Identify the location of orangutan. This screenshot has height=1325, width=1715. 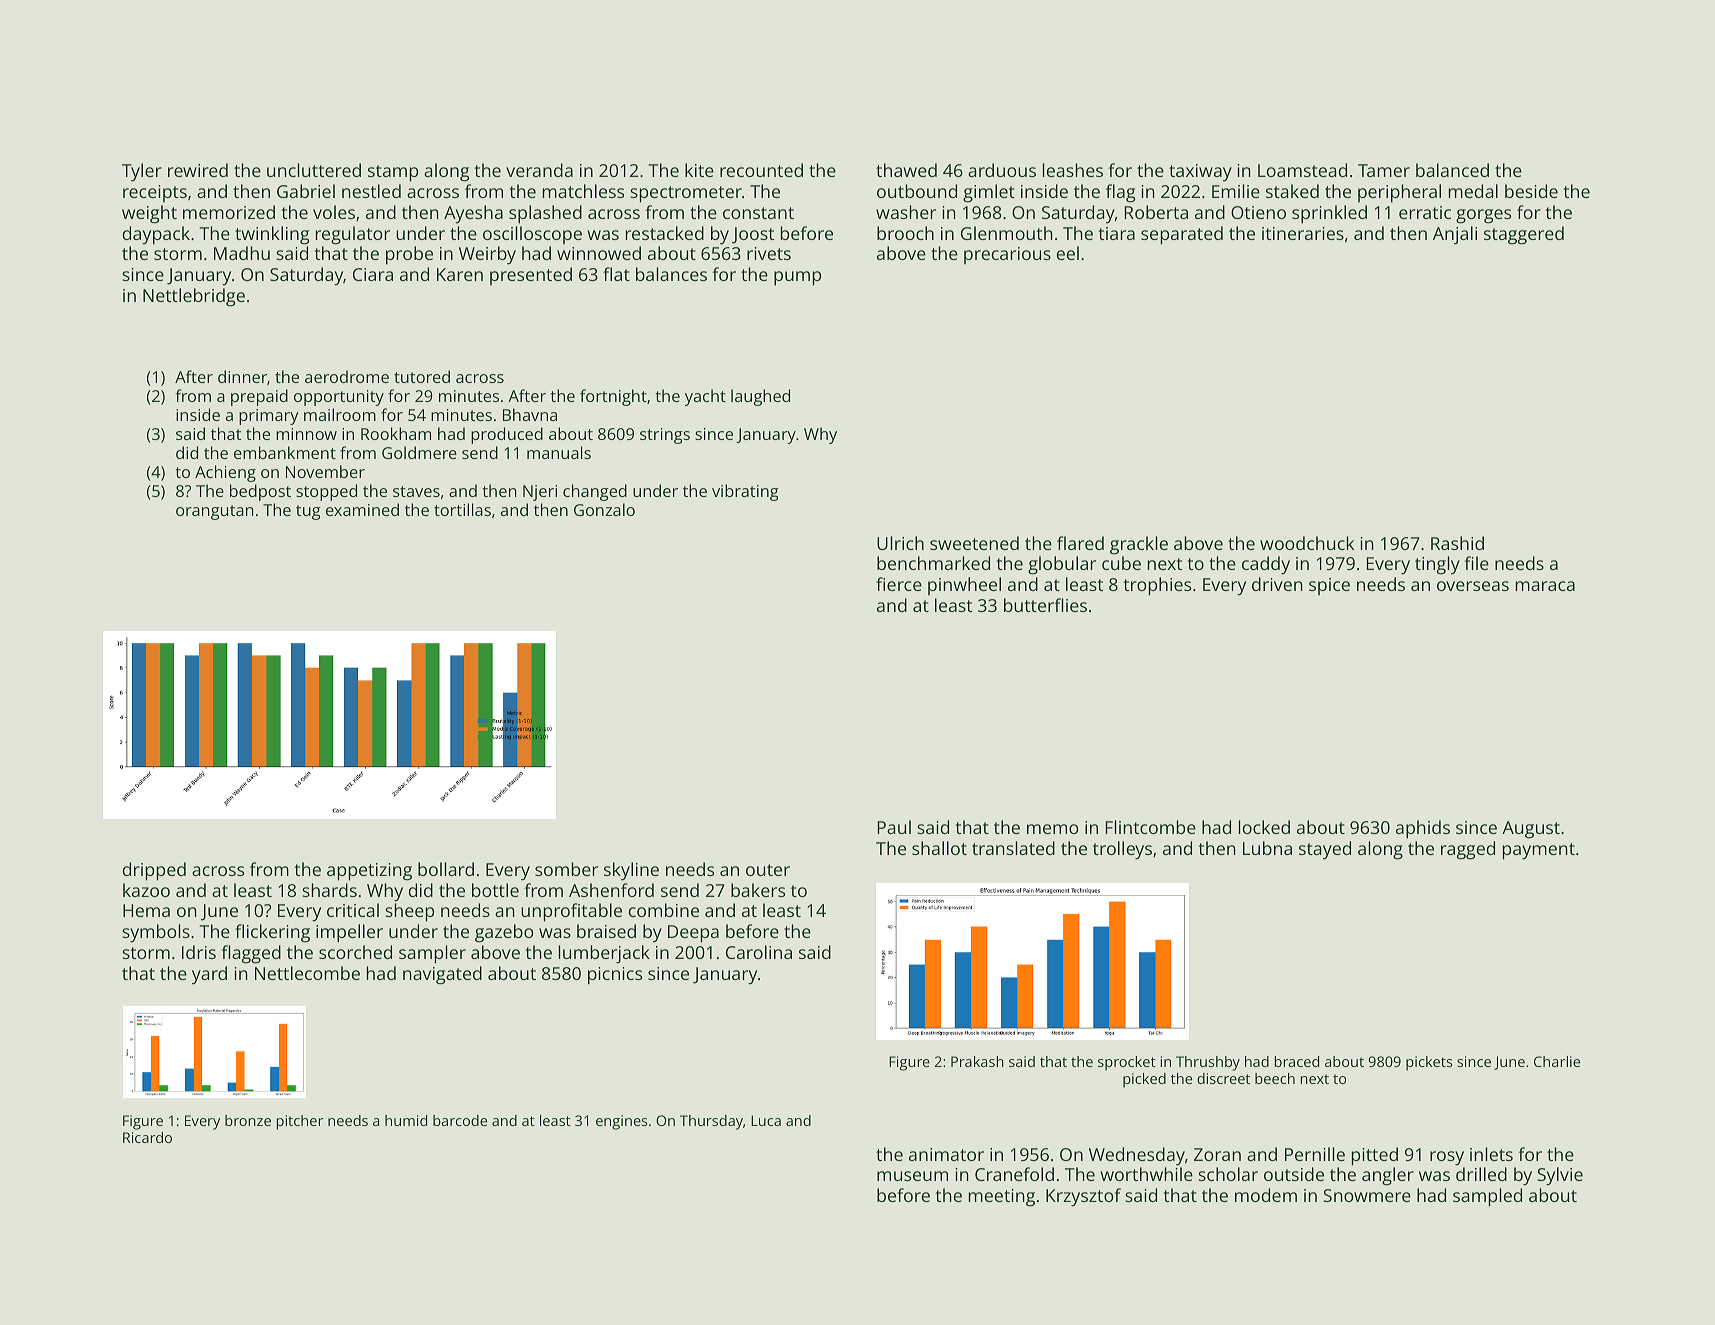
(215, 512).
